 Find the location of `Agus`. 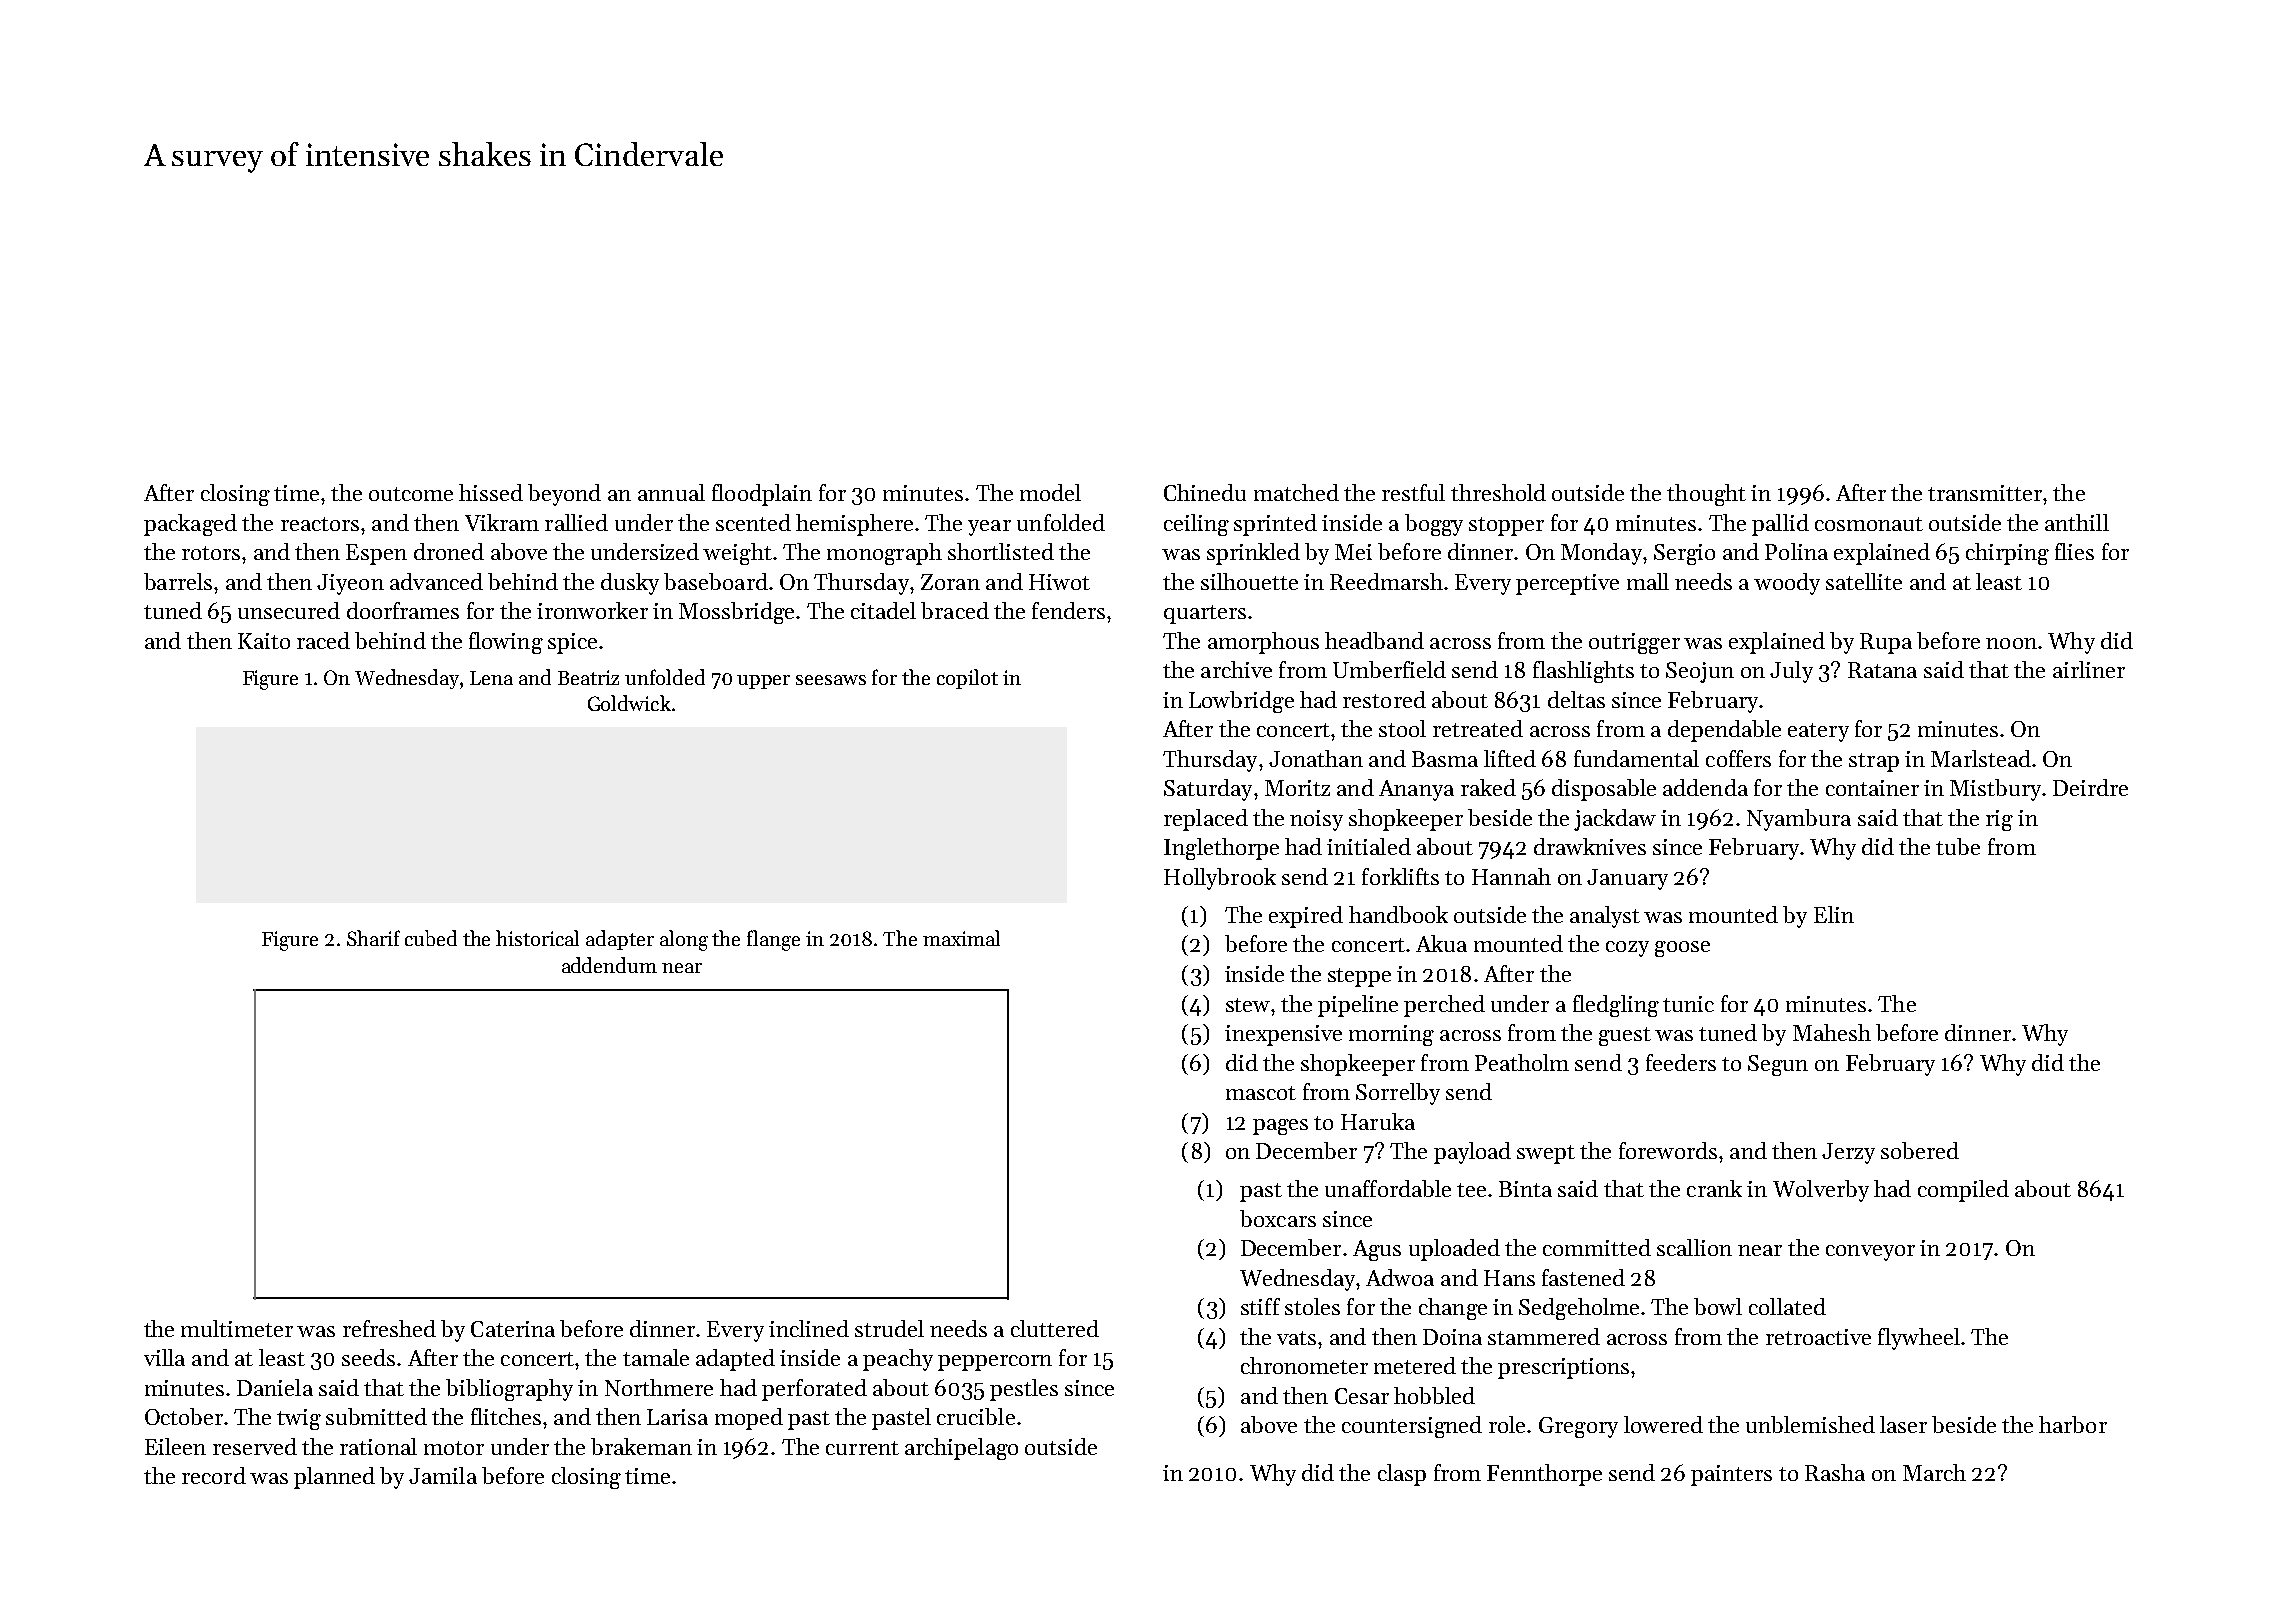

Agus is located at coordinates (1377, 1250).
